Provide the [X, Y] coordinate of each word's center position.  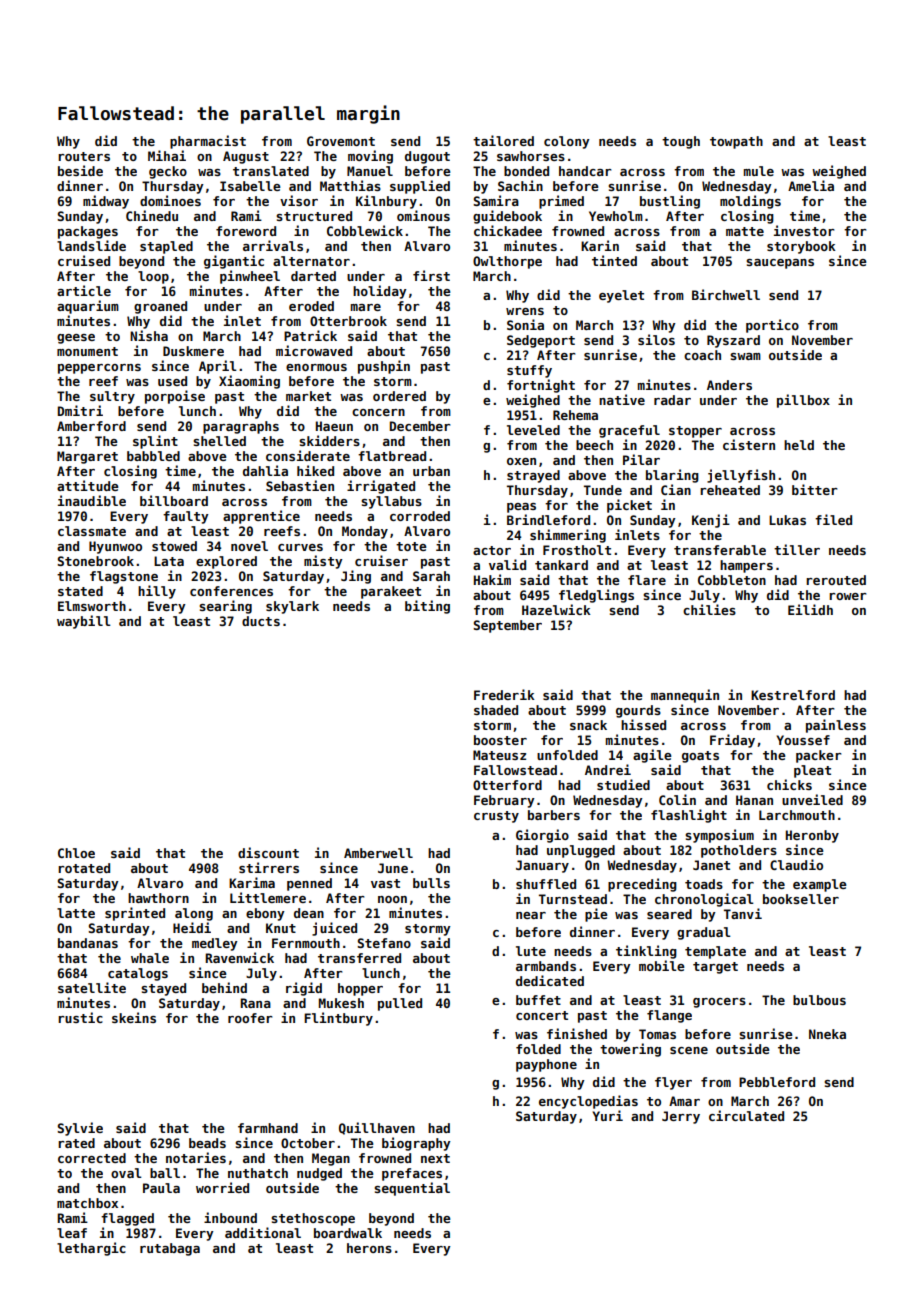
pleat [812, 771]
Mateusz [499, 755]
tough [681, 142]
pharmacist [208, 142]
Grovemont [341, 141]
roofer [250, 1018]
